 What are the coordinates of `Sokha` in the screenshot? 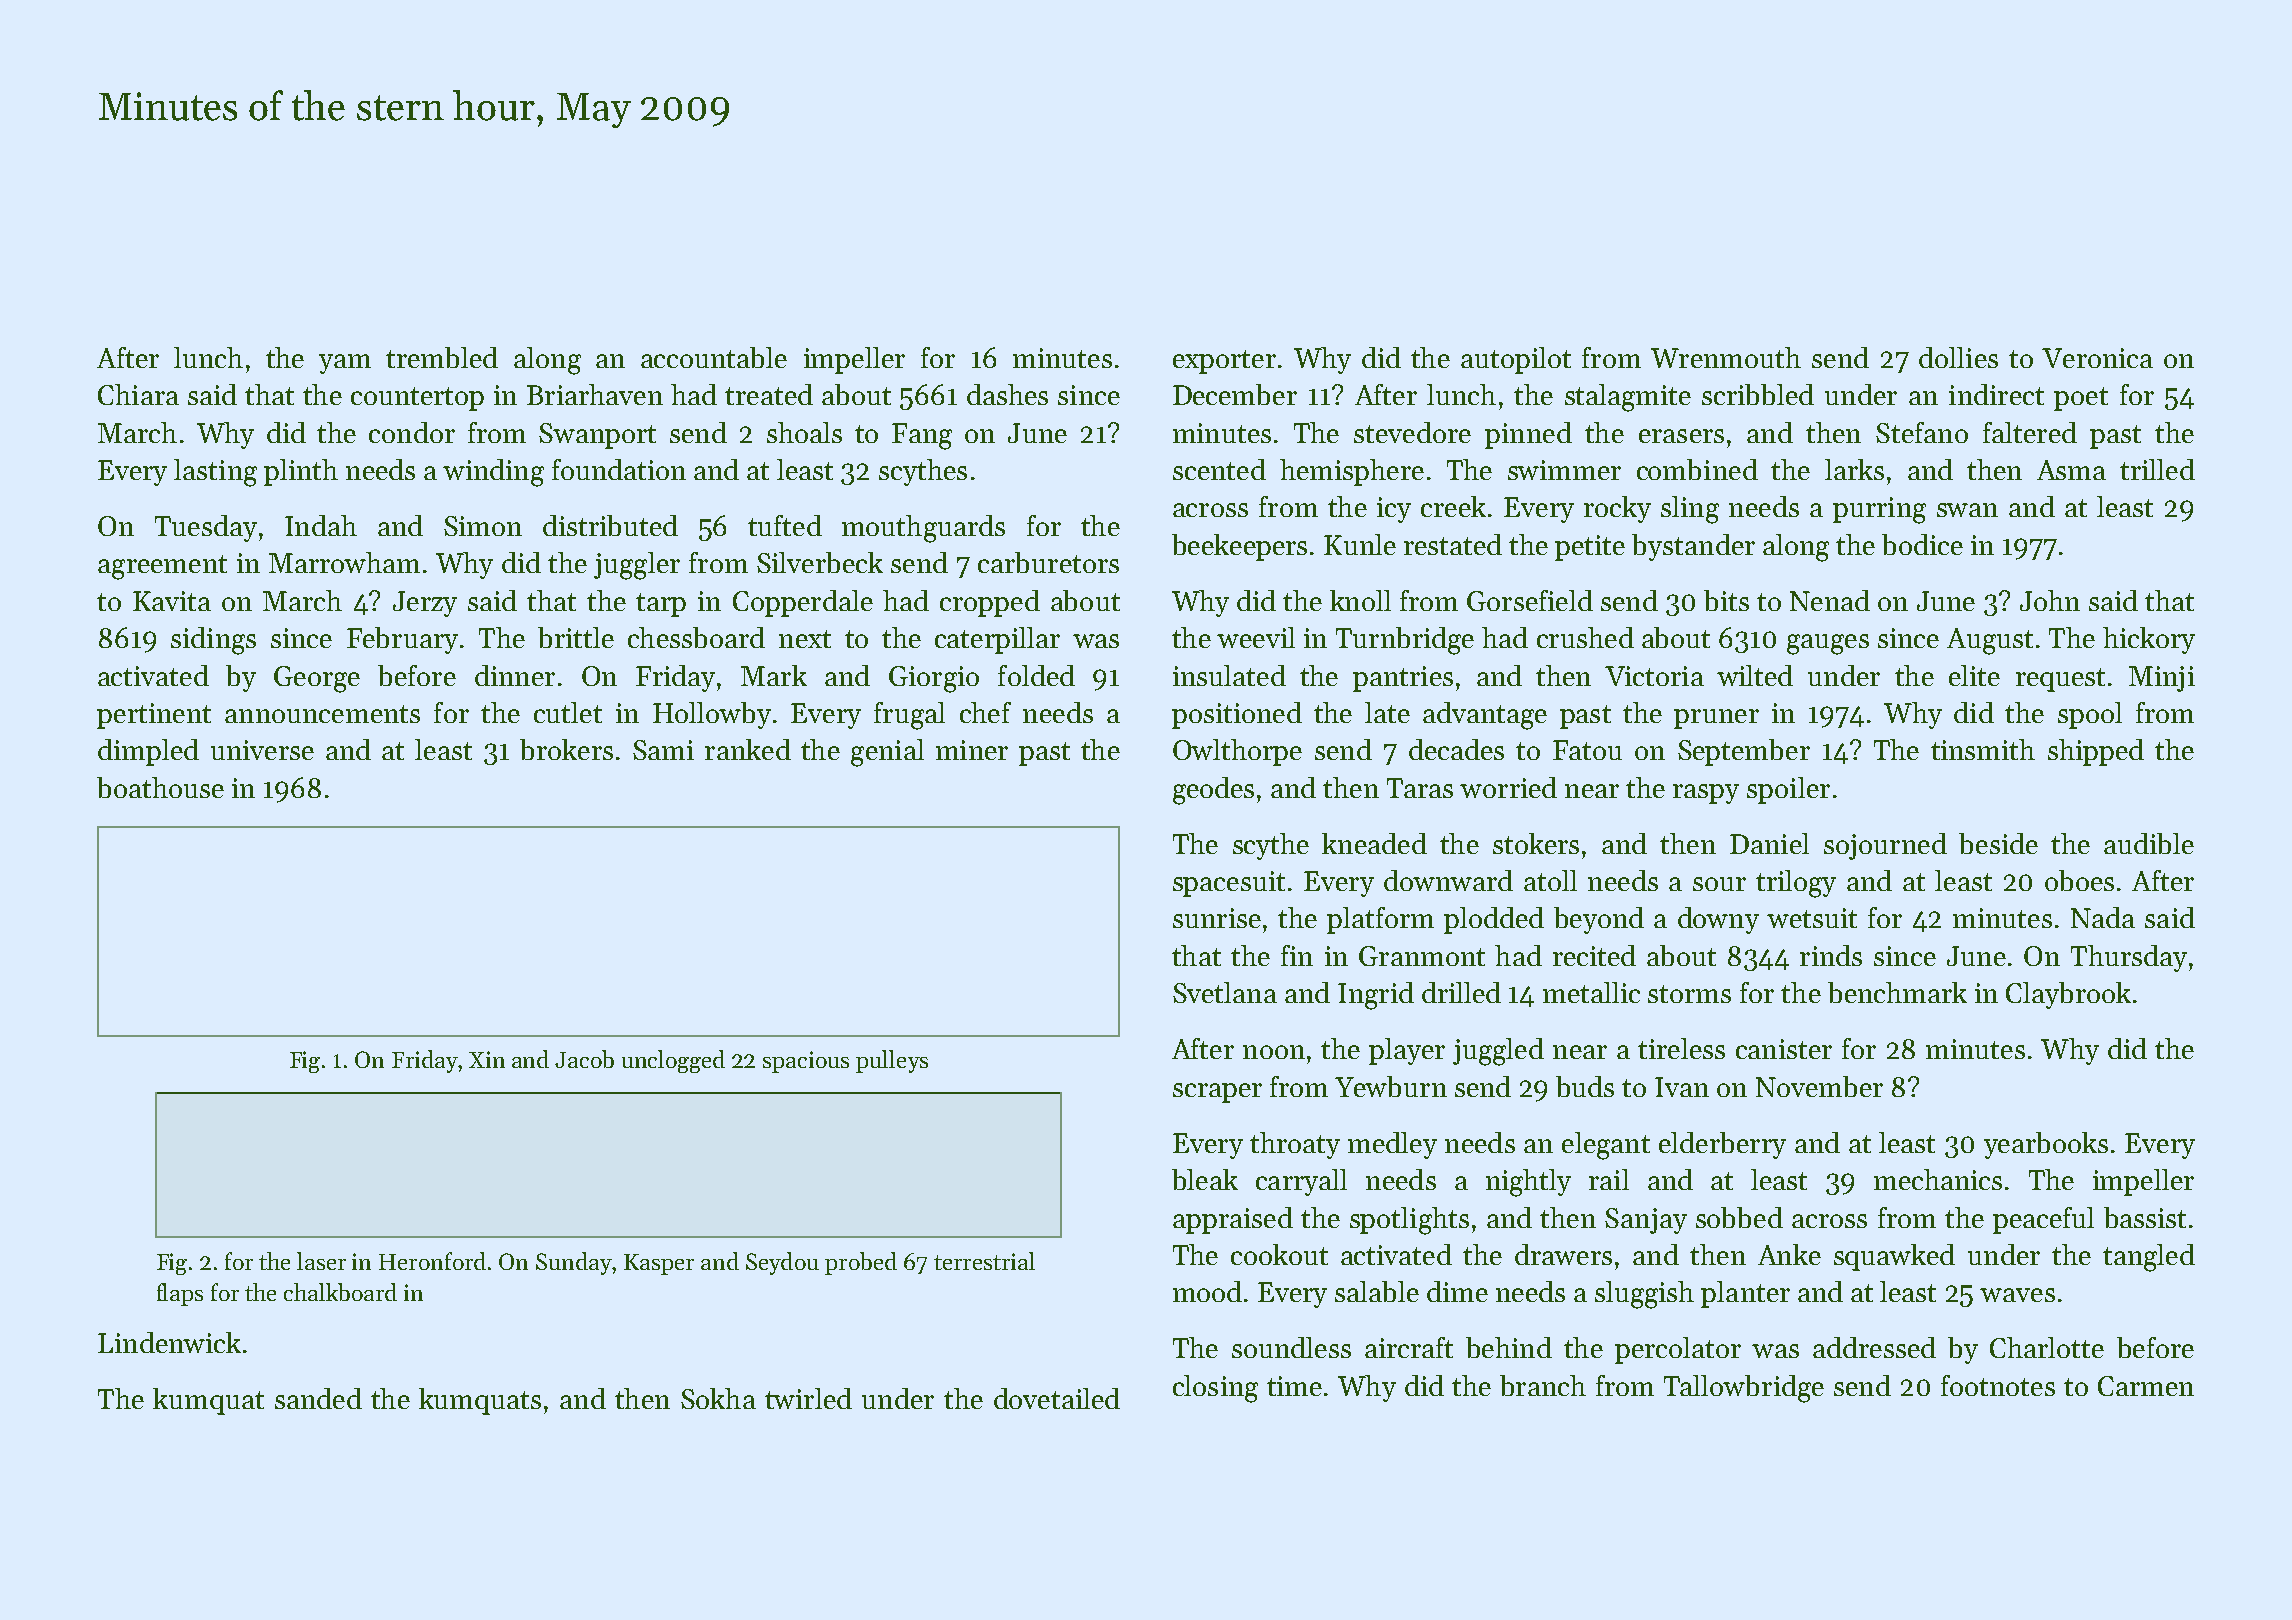 It's located at (718, 1398).
